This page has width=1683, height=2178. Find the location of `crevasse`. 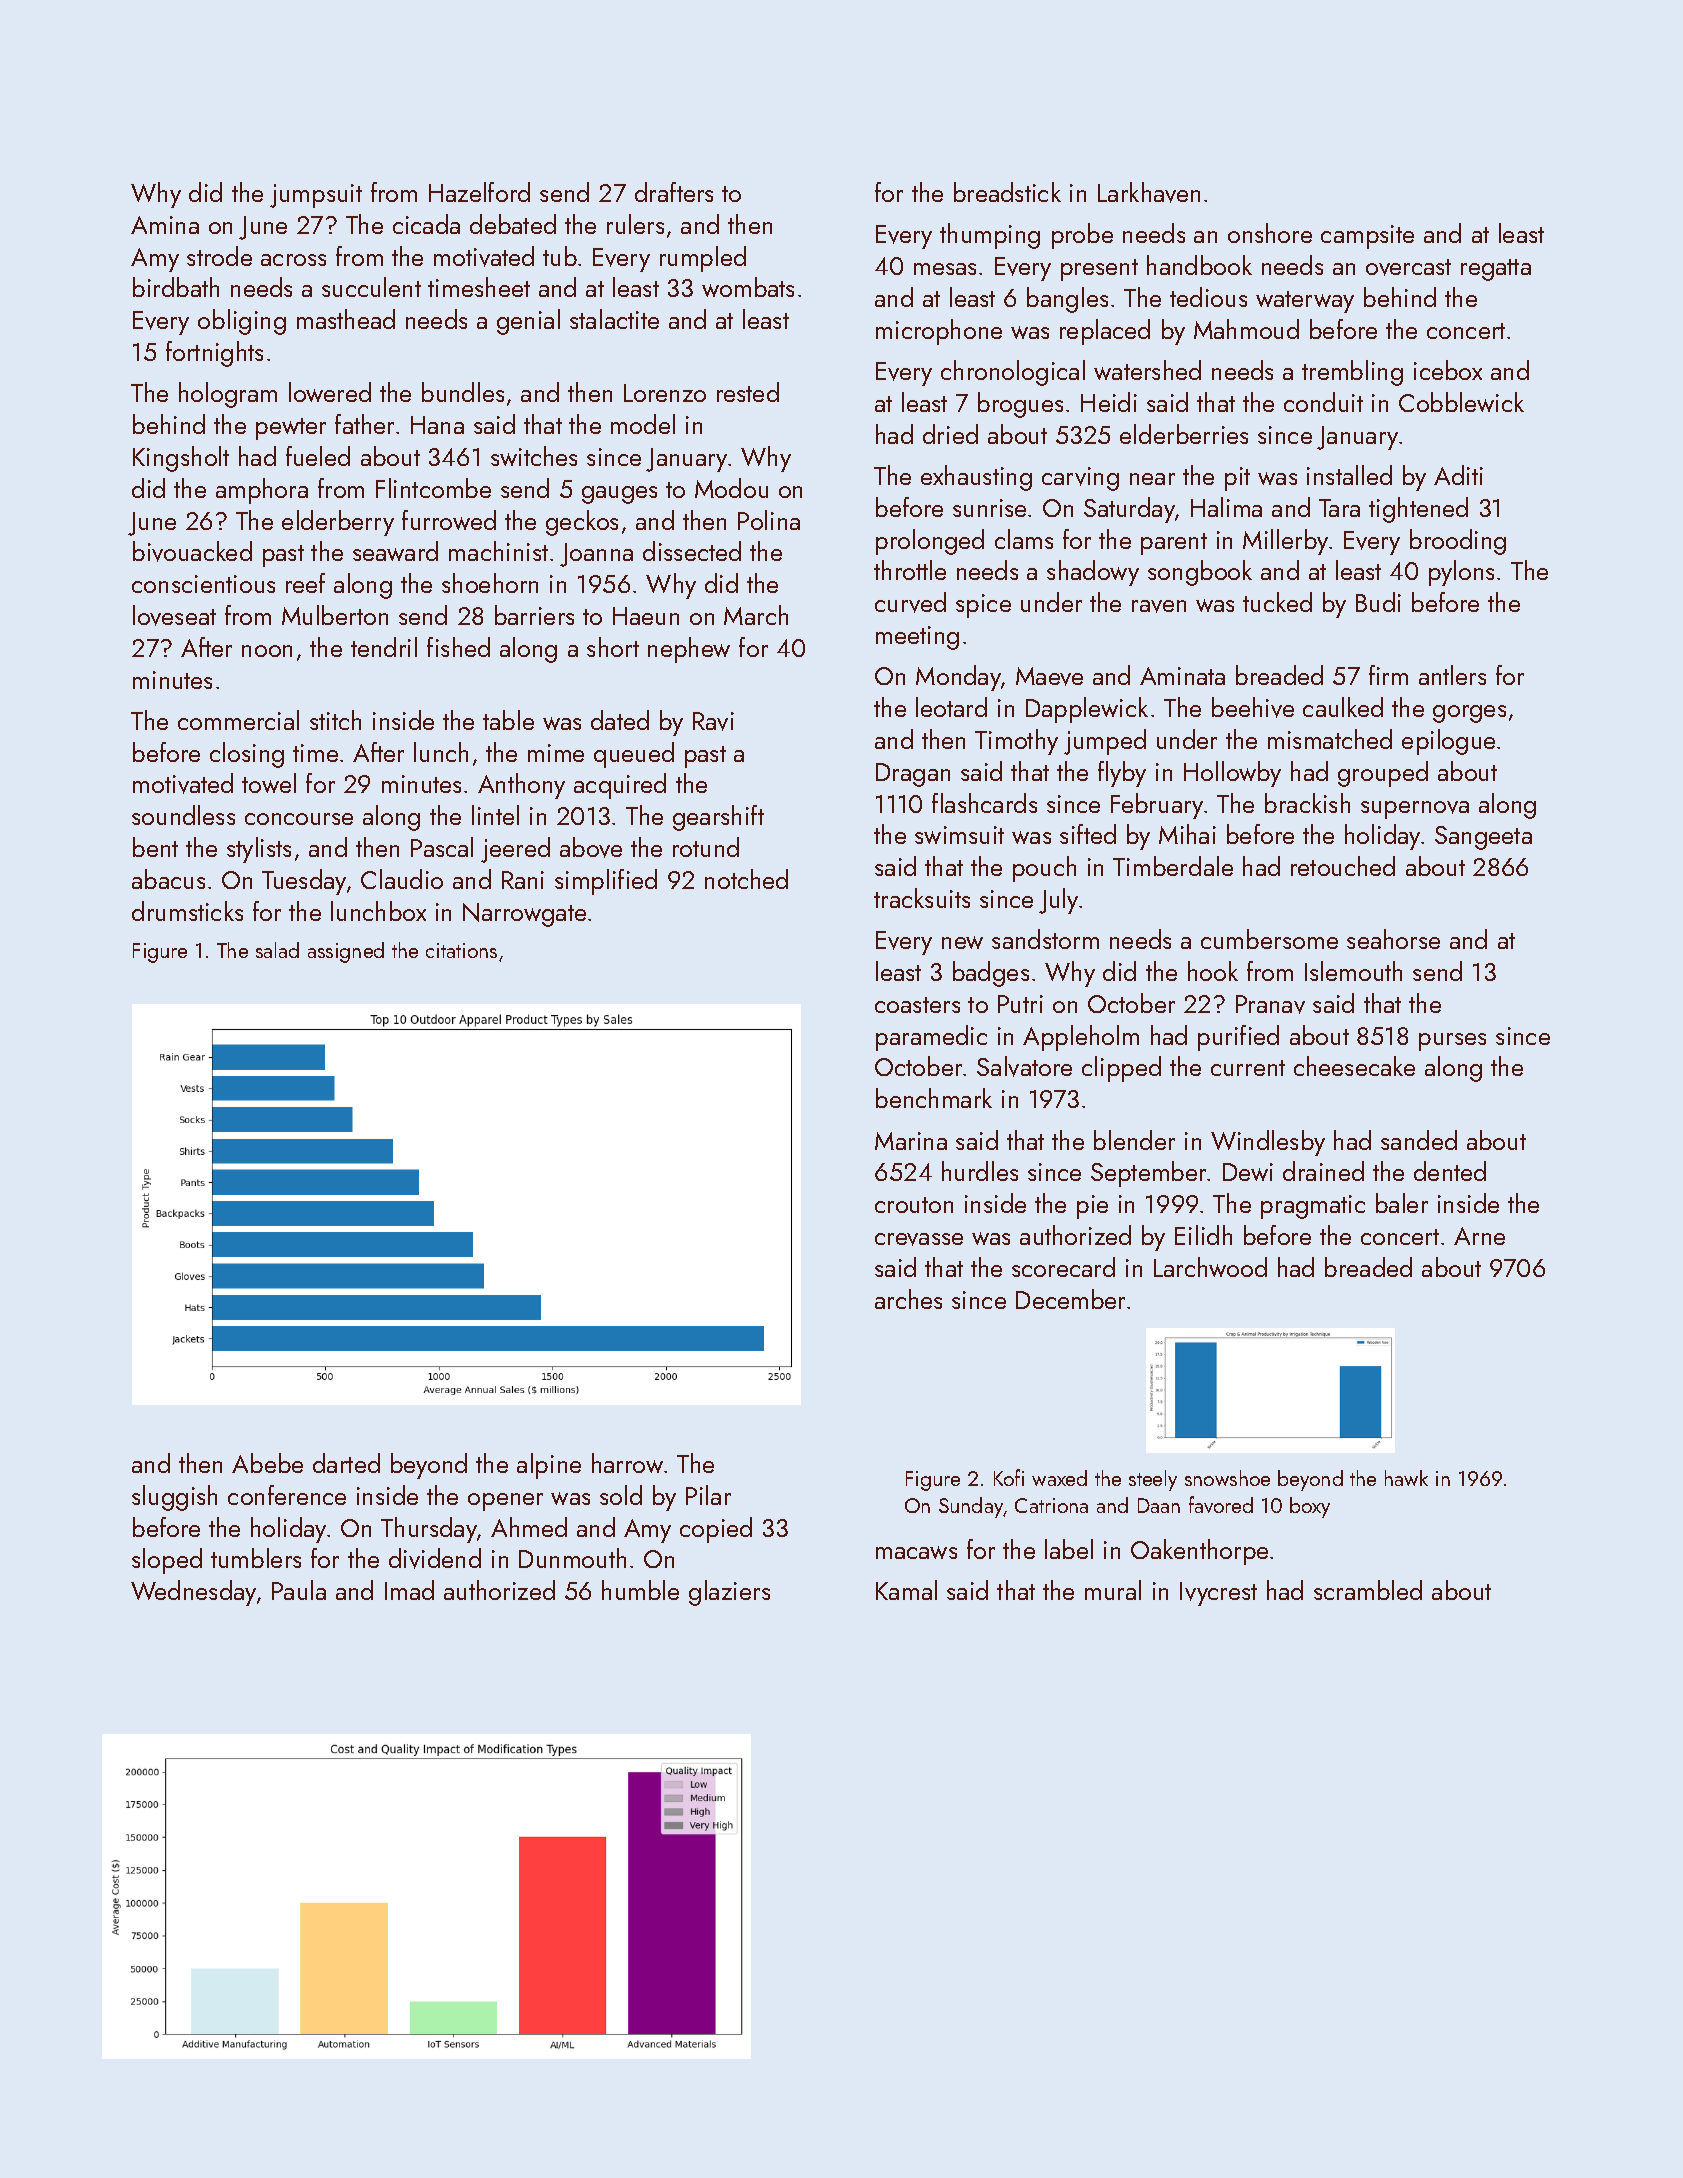

crevasse is located at coordinates (919, 1239).
